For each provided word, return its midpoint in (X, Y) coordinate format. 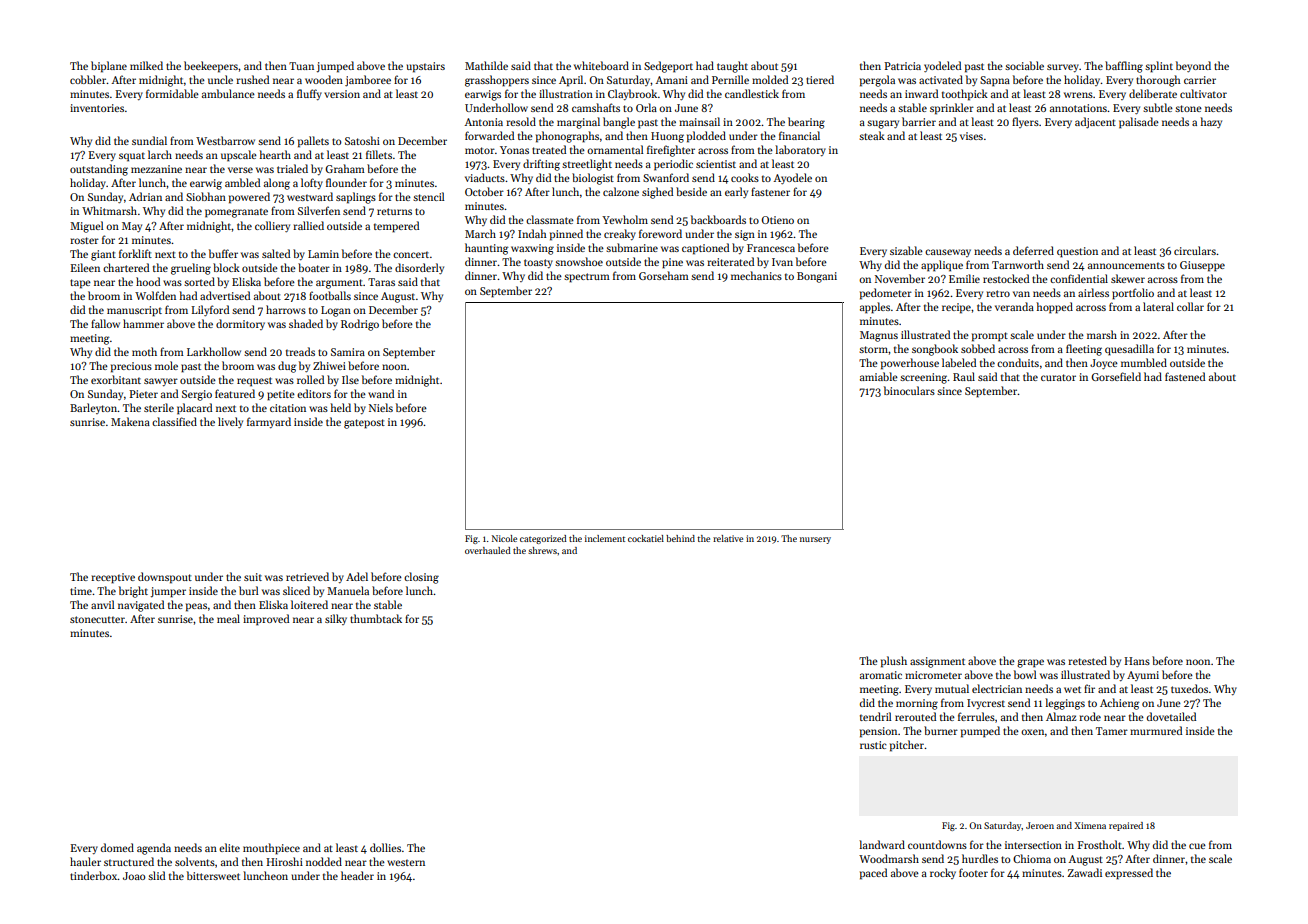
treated (549, 149)
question (1077, 252)
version (342, 94)
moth (144, 351)
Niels (381, 407)
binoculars (909, 390)
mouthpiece (271, 849)
